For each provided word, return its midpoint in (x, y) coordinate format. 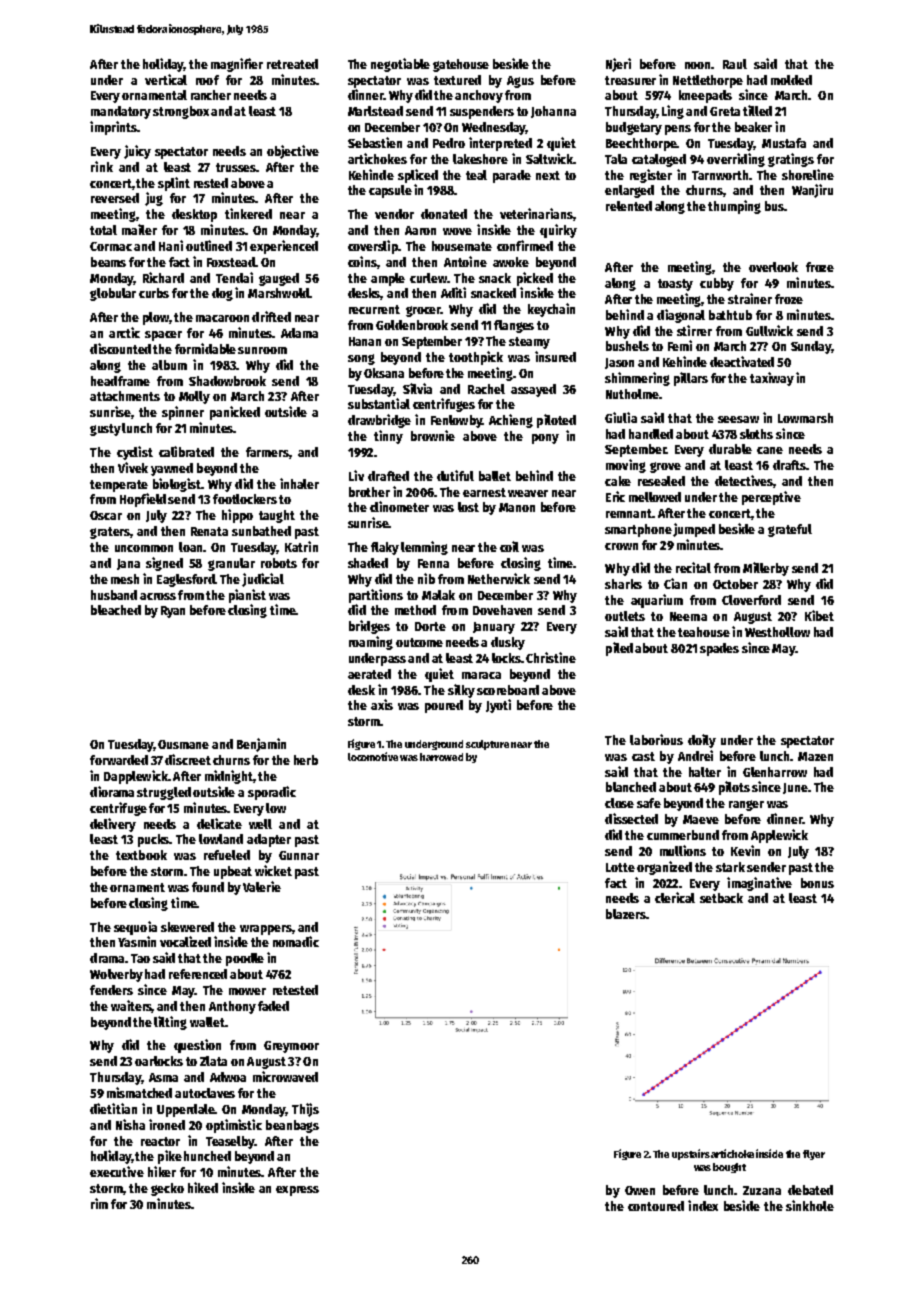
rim (99, 1203)
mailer (139, 229)
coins (362, 261)
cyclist (135, 453)
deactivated (742, 361)
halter (705, 772)
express (297, 1191)
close (619, 803)
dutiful (455, 475)
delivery (113, 825)
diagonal (681, 316)
